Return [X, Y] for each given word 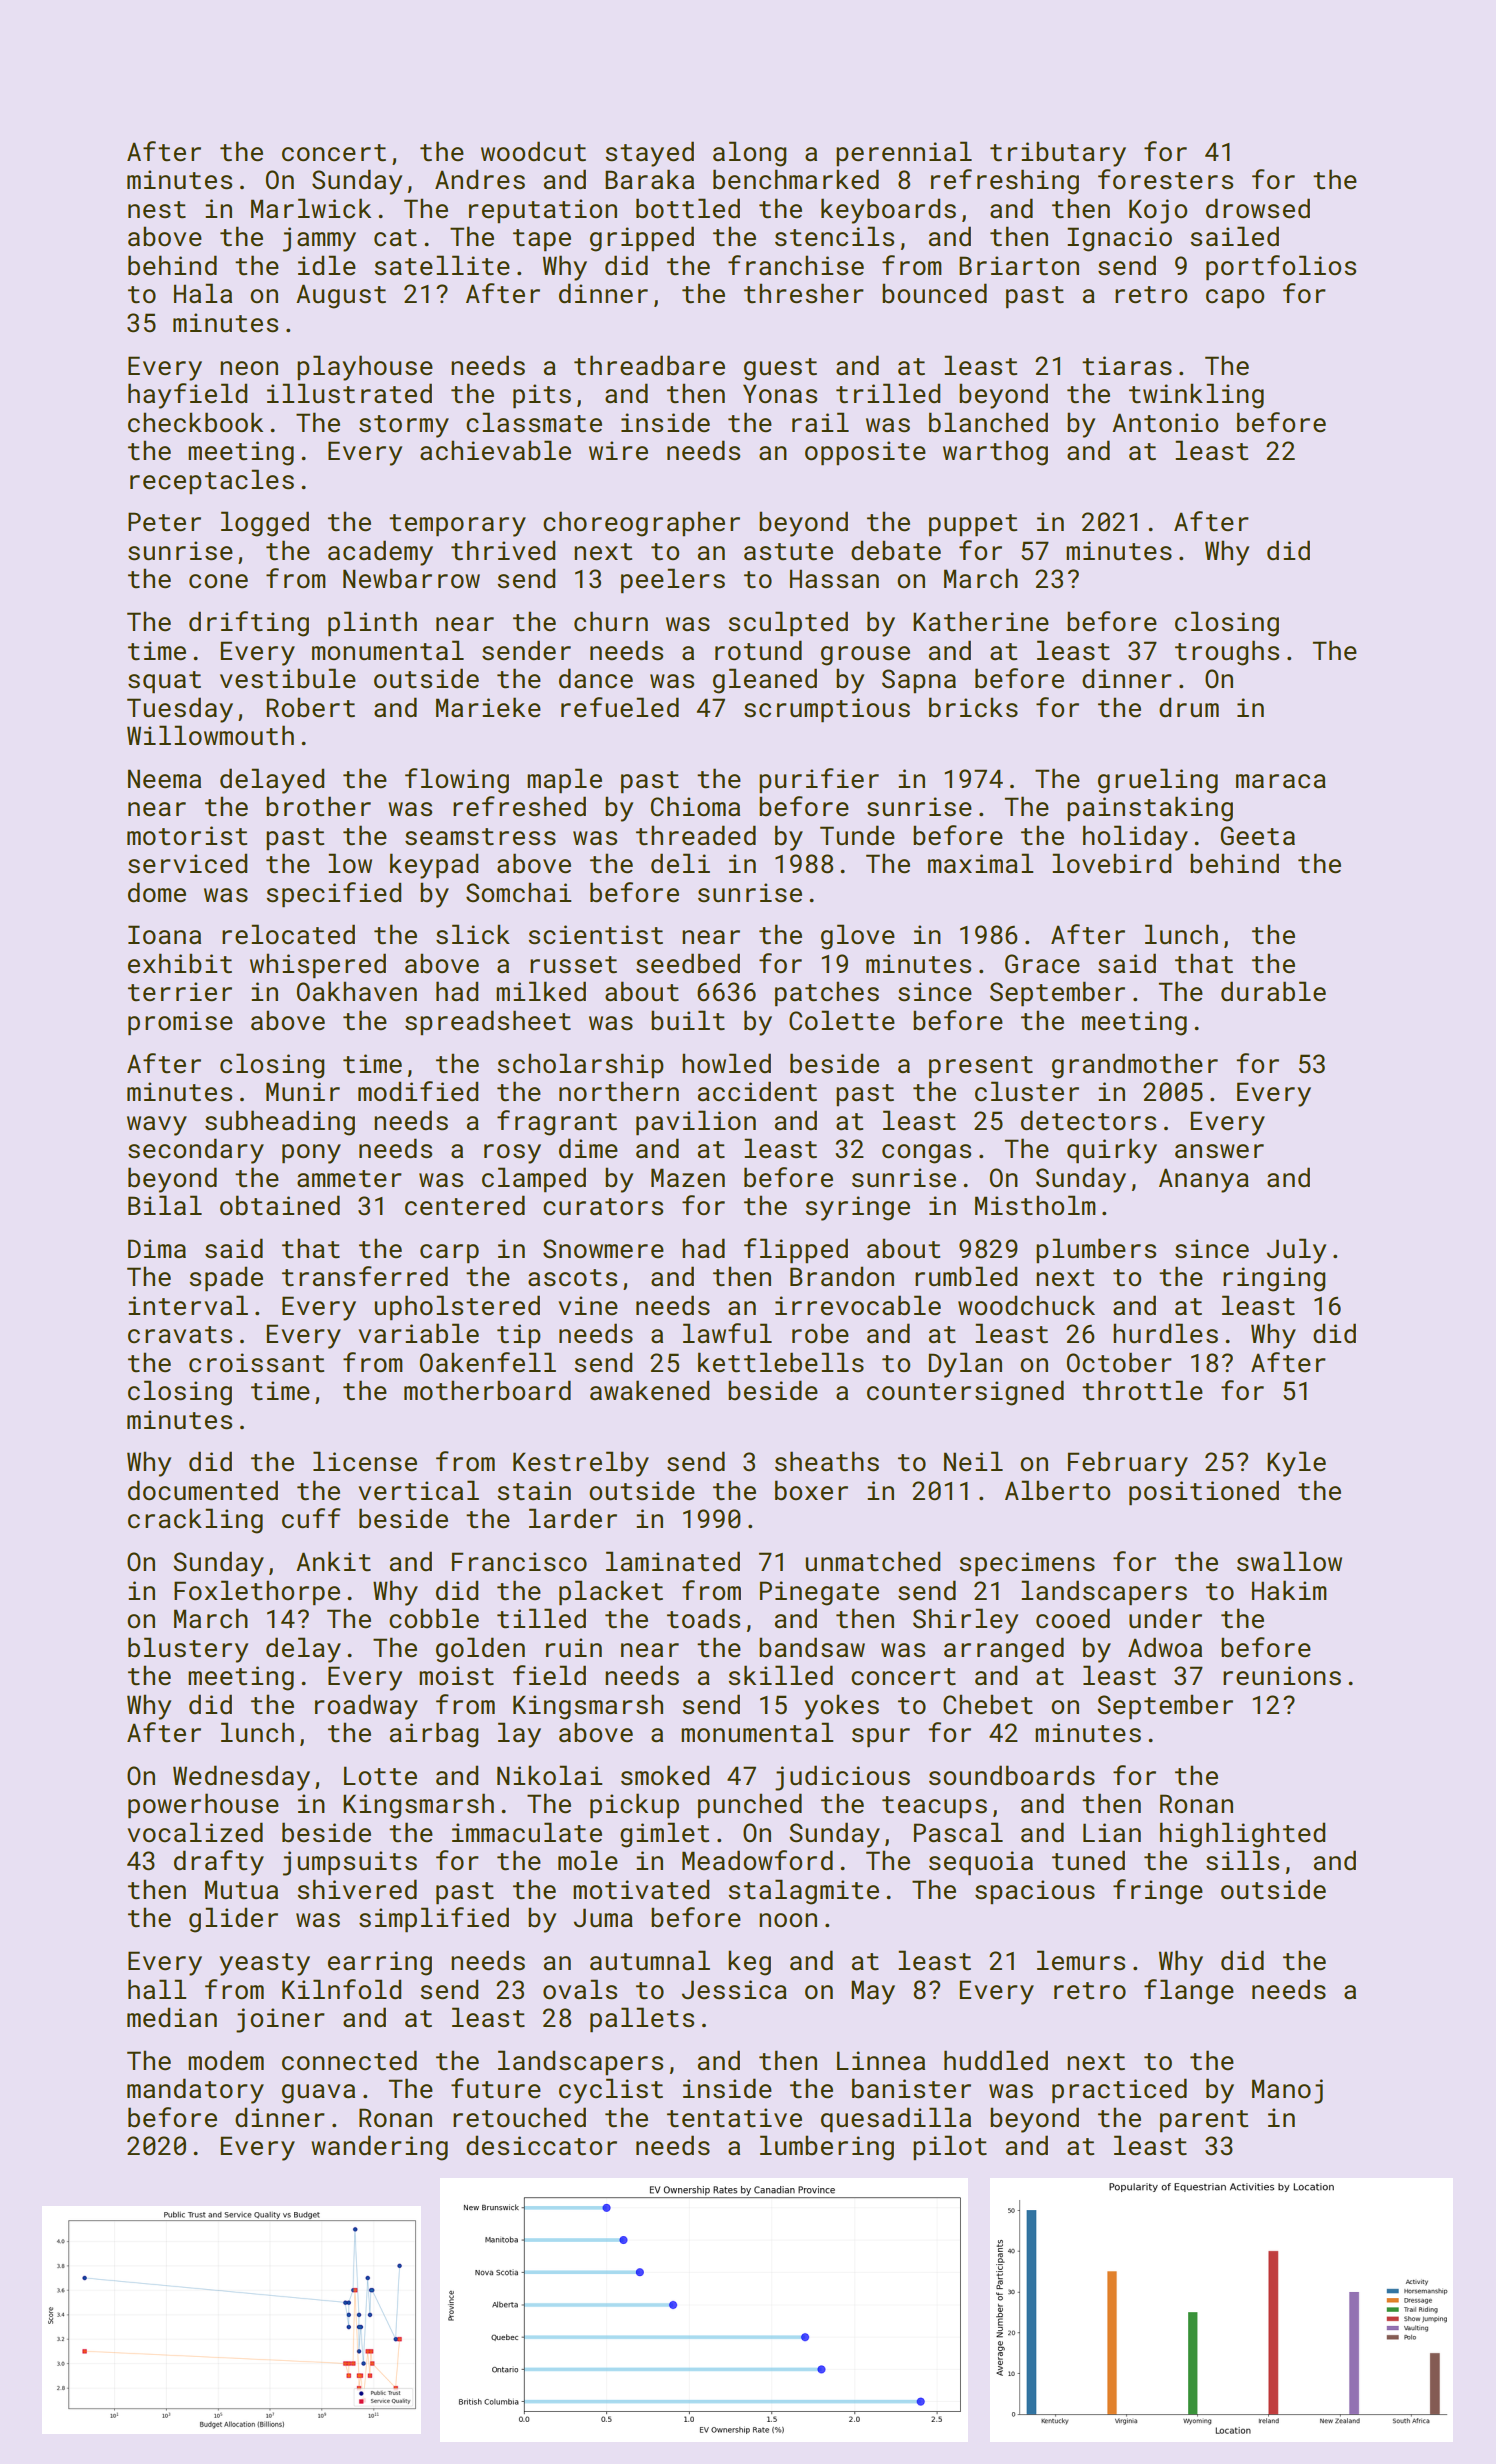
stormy [404, 426]
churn [611, 621]
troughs [1227, 653]
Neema [164, 779]
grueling [1158, 781]
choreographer [641, 524]
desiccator [541, 2145]
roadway [366, 1707]
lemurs [1081, 1960]
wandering [379, 2148]
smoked [665, 1775]
